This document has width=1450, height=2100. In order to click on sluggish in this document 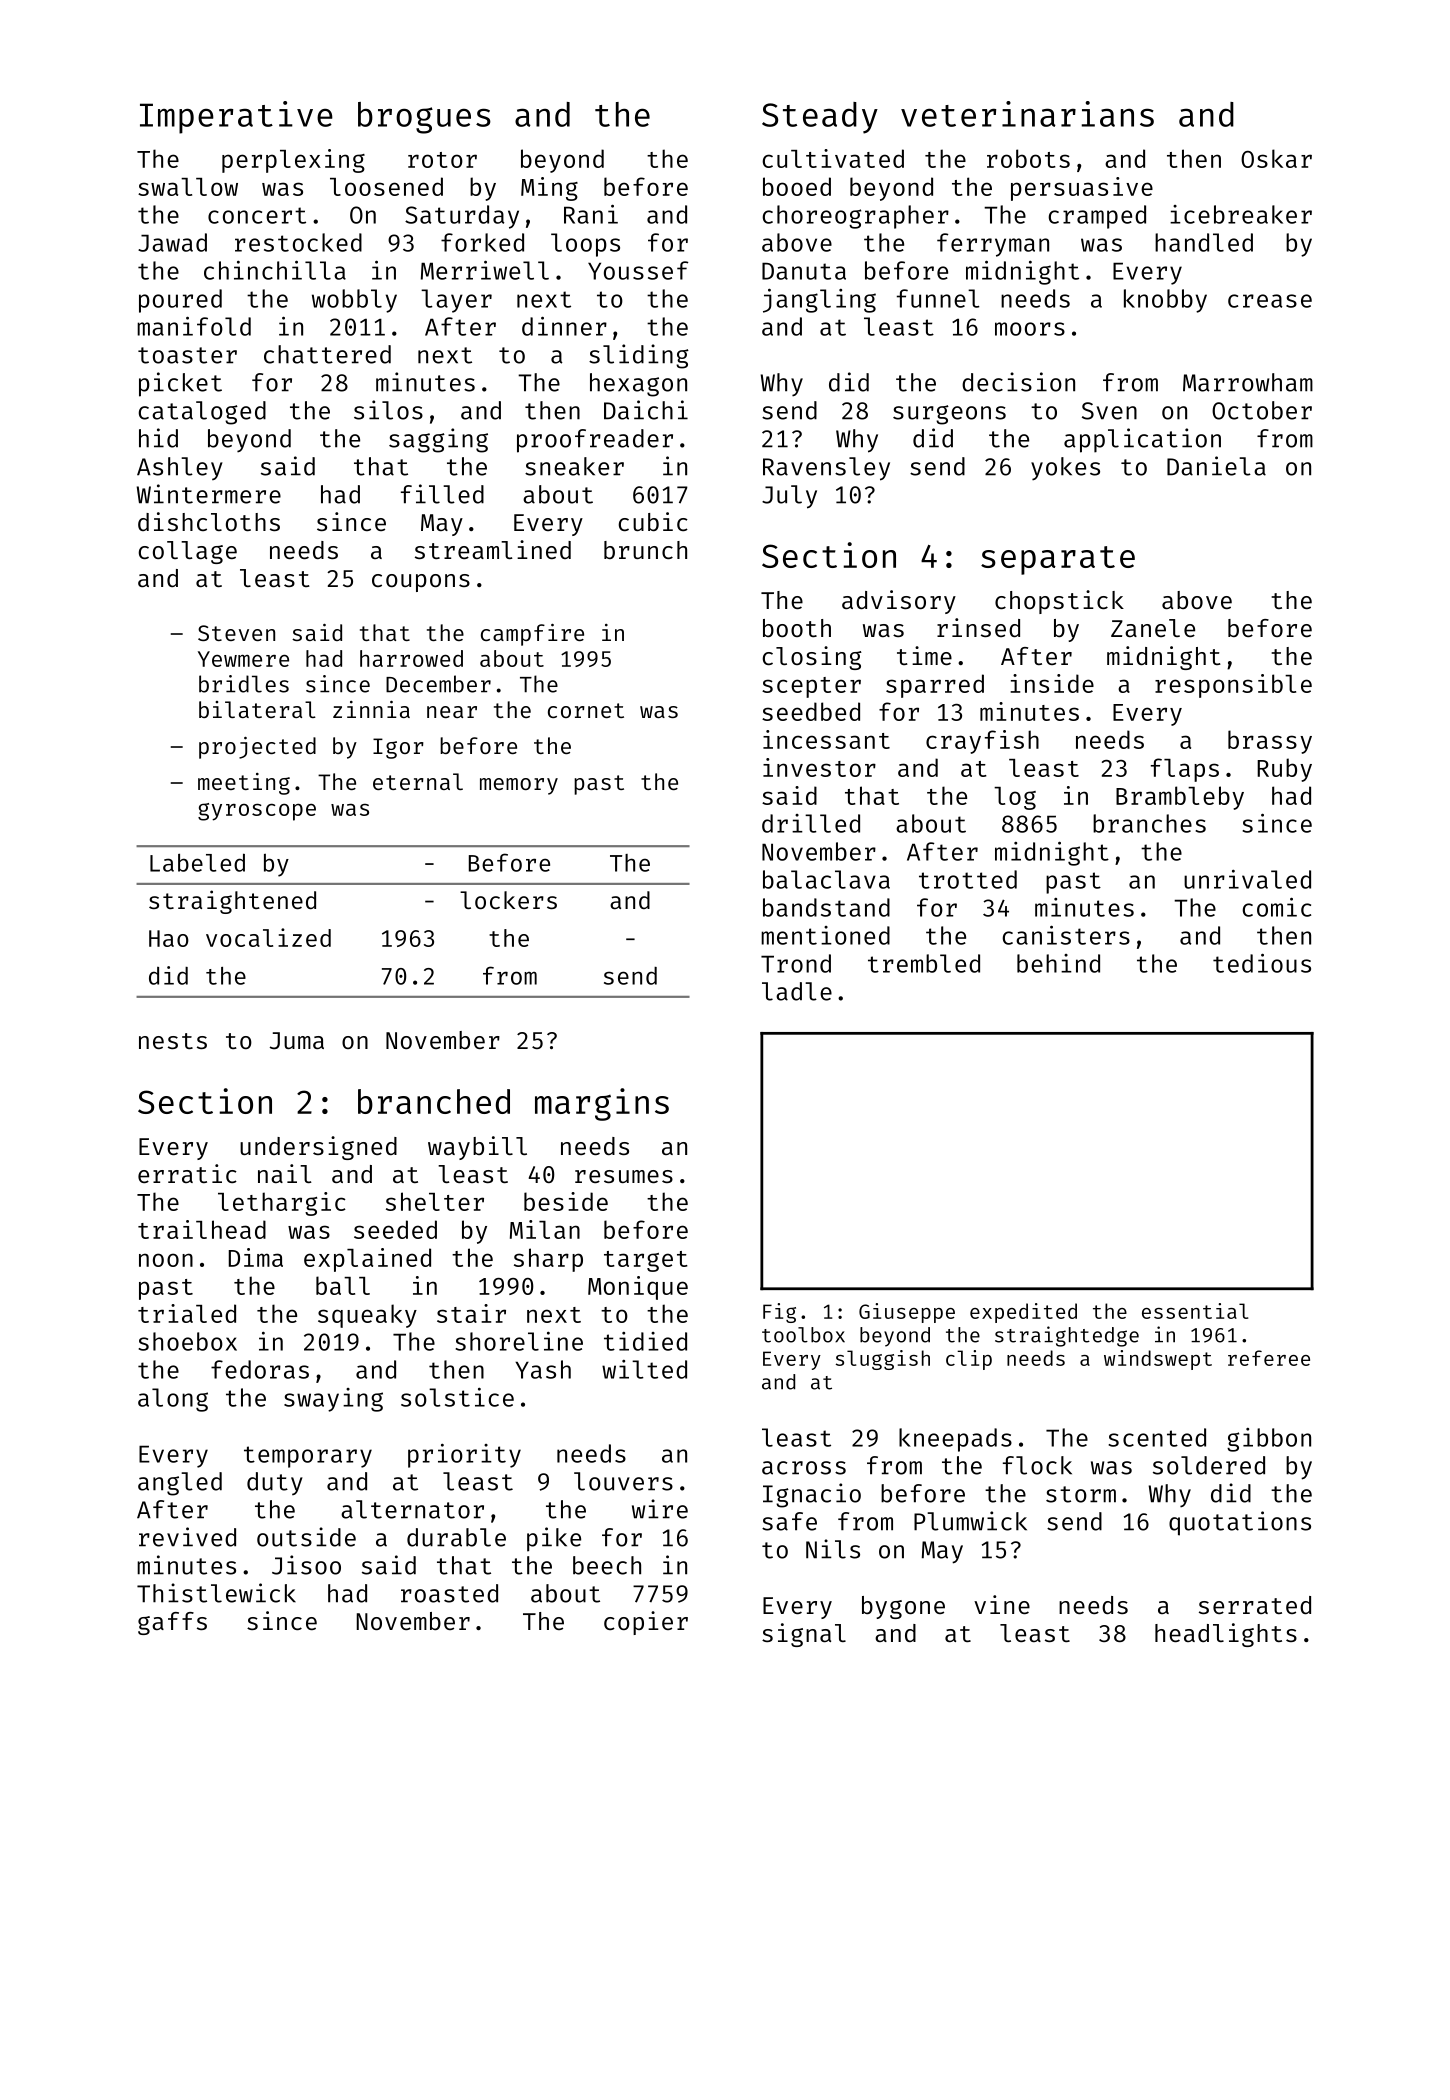, I will do `click(883, 1360)`.
